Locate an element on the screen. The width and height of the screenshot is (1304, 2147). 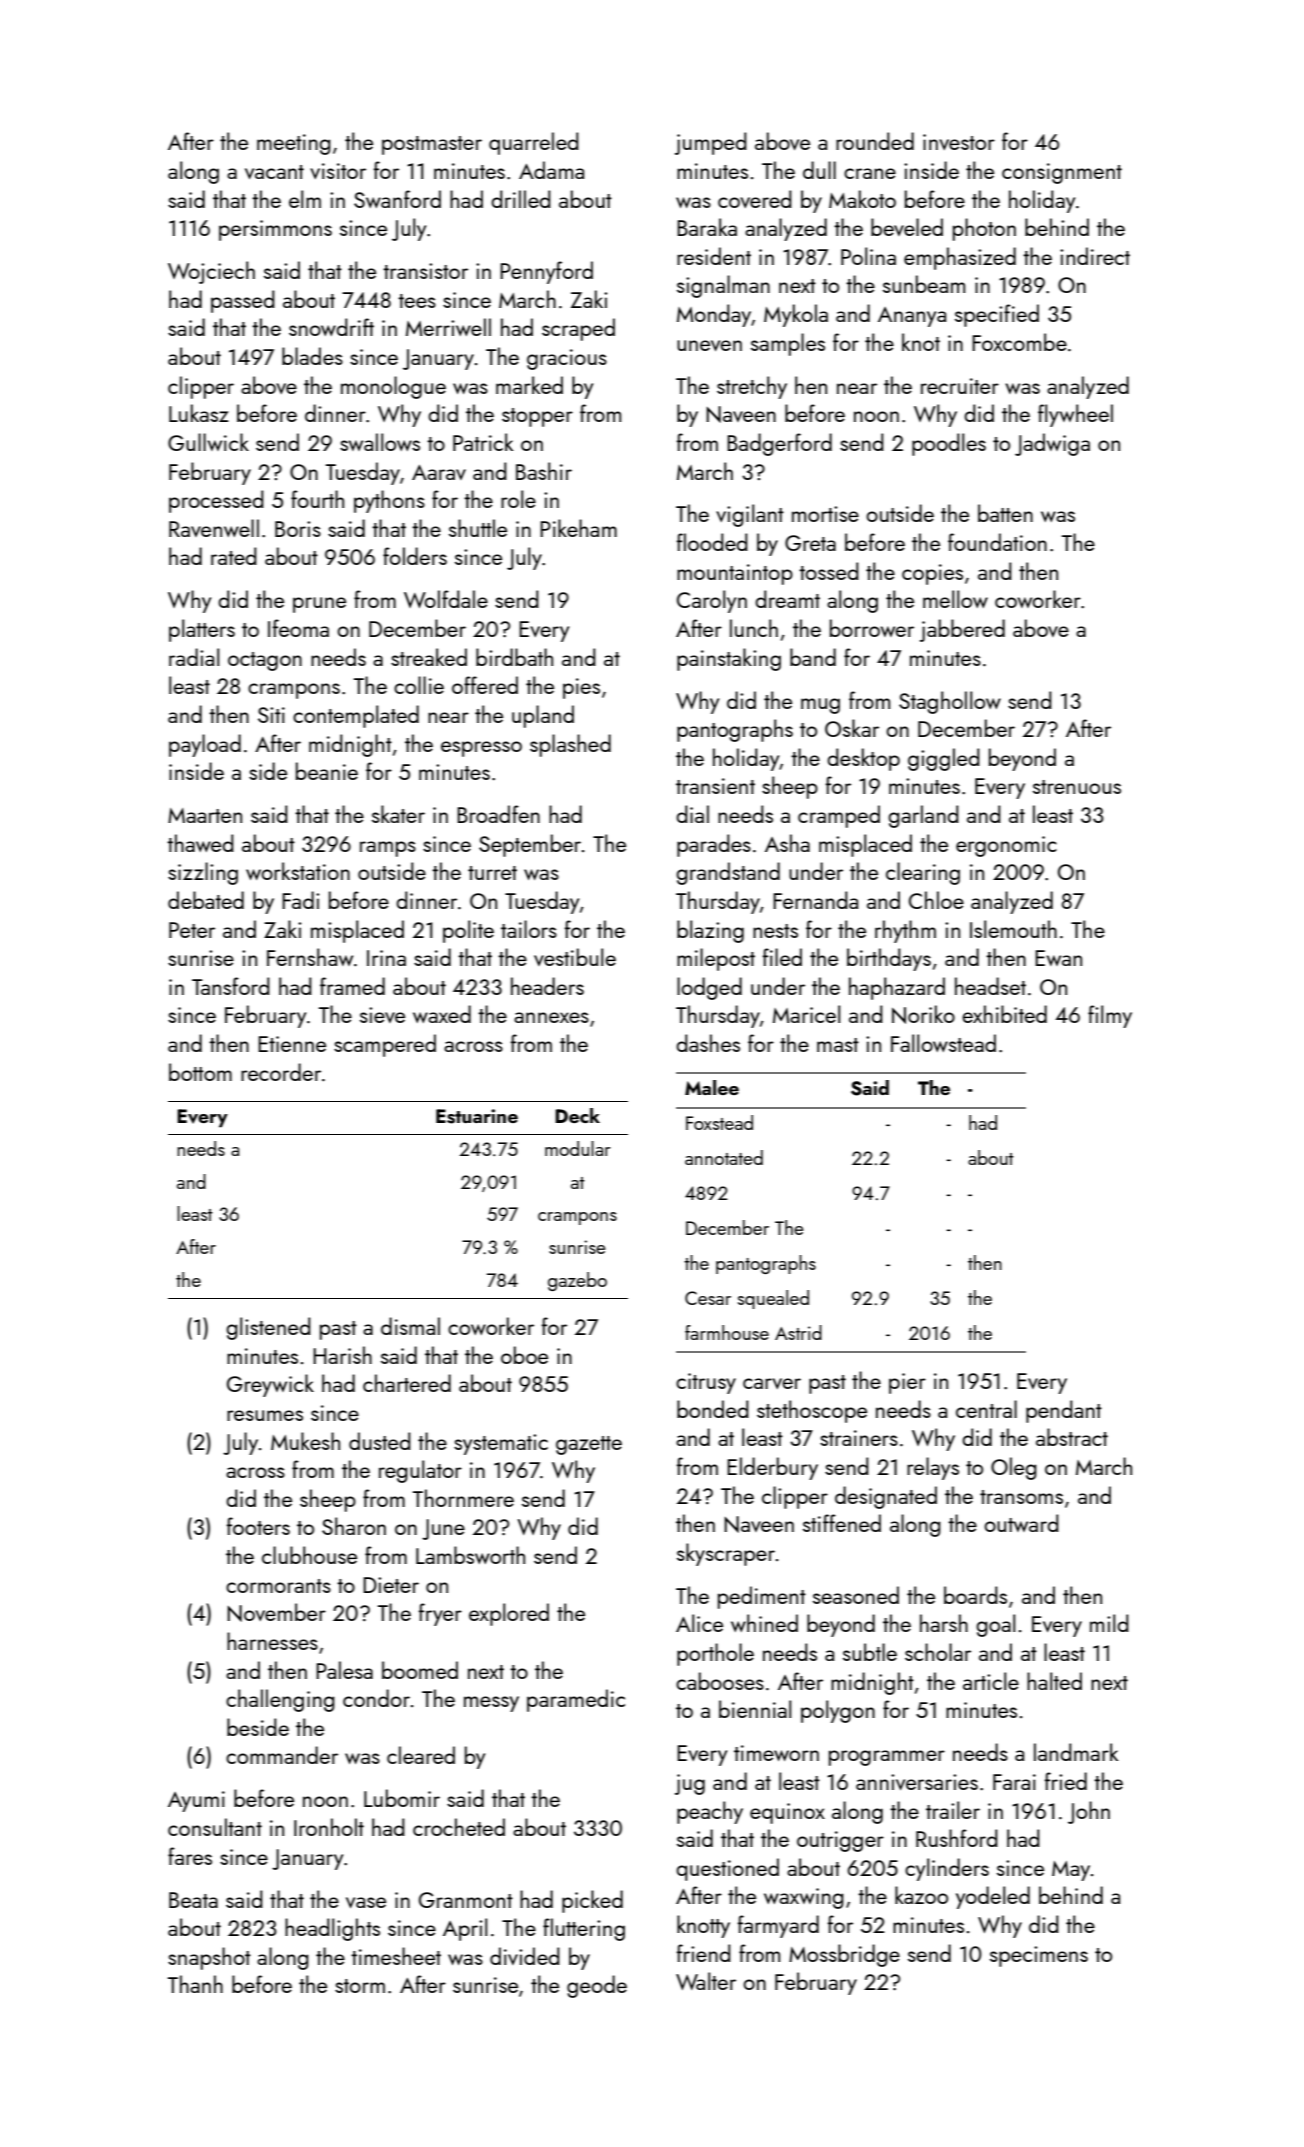
headlights is located at coordinates (332, 1929).
